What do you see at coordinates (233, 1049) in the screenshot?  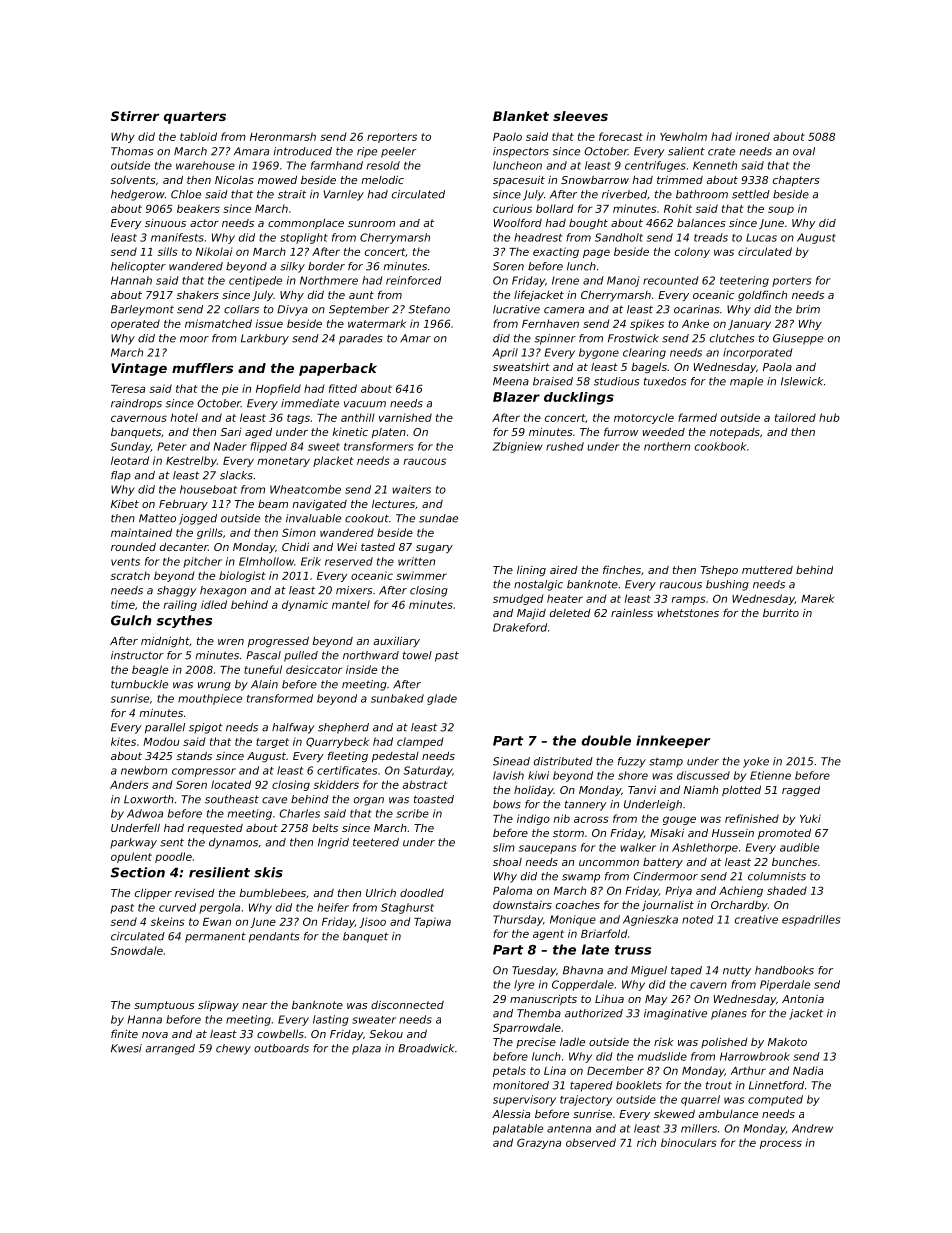 I see `chewy` at bounding box center [233, 1049].
